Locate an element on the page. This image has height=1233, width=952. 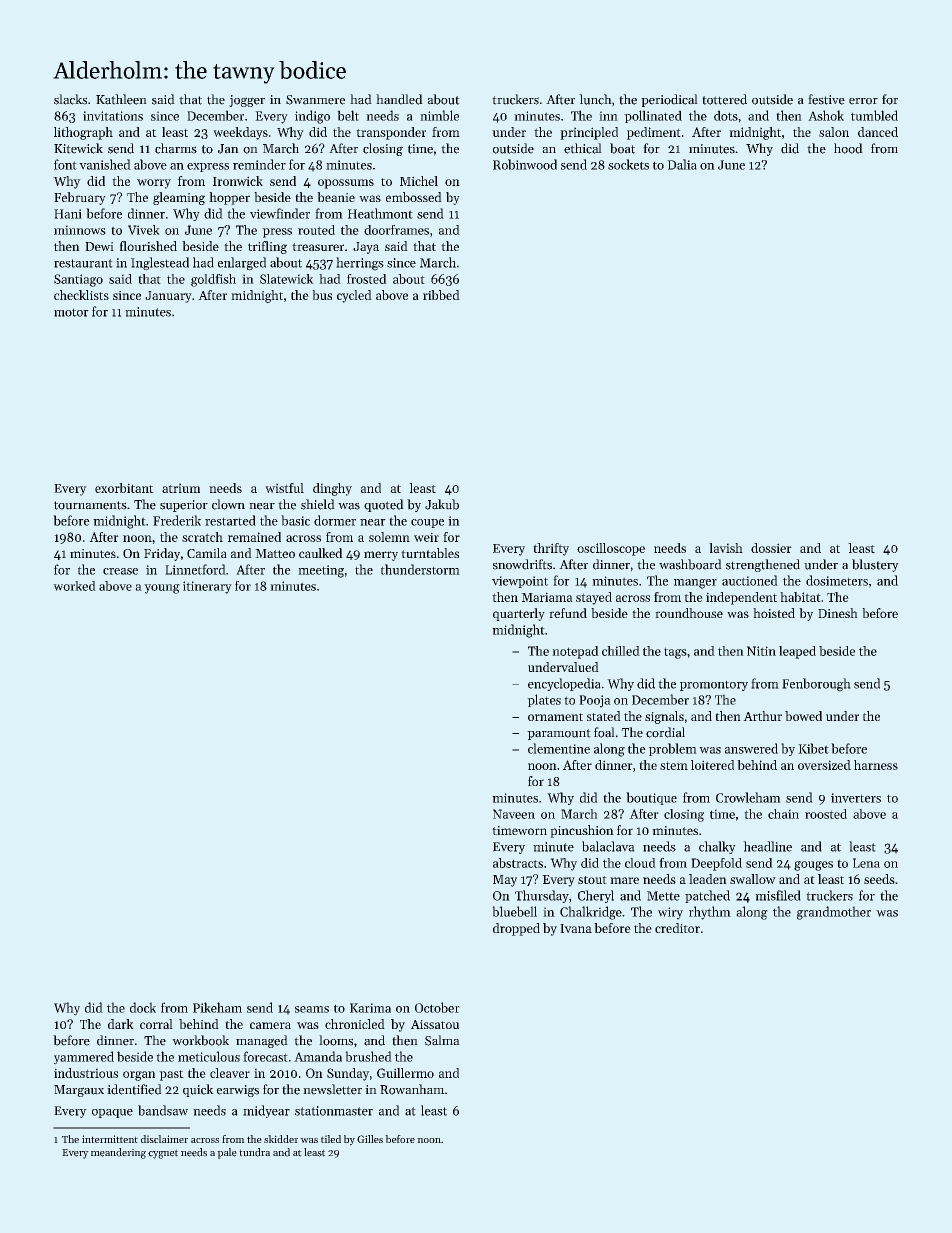
dock is located at coordinates (143, 1007).
